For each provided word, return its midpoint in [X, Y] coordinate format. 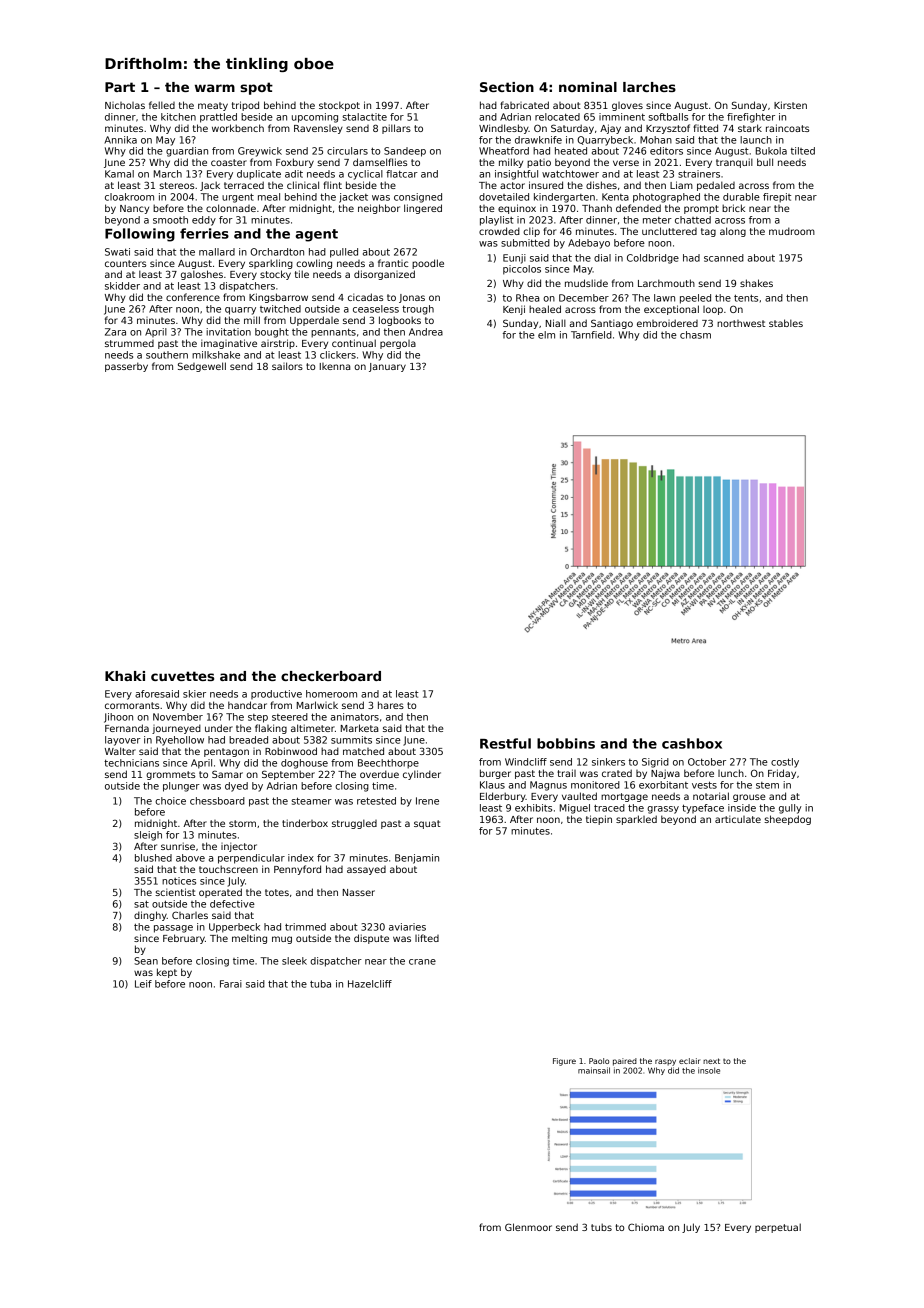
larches [649, 87]
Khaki [125, 676]
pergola [398, 344]
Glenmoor [528, 1227]
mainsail [594, 1070]
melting [249, 939]
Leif [143, 984]
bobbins [566, 743]
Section [507, 87]
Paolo [599, 1061]
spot [256, 88]
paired [625, 1062]
